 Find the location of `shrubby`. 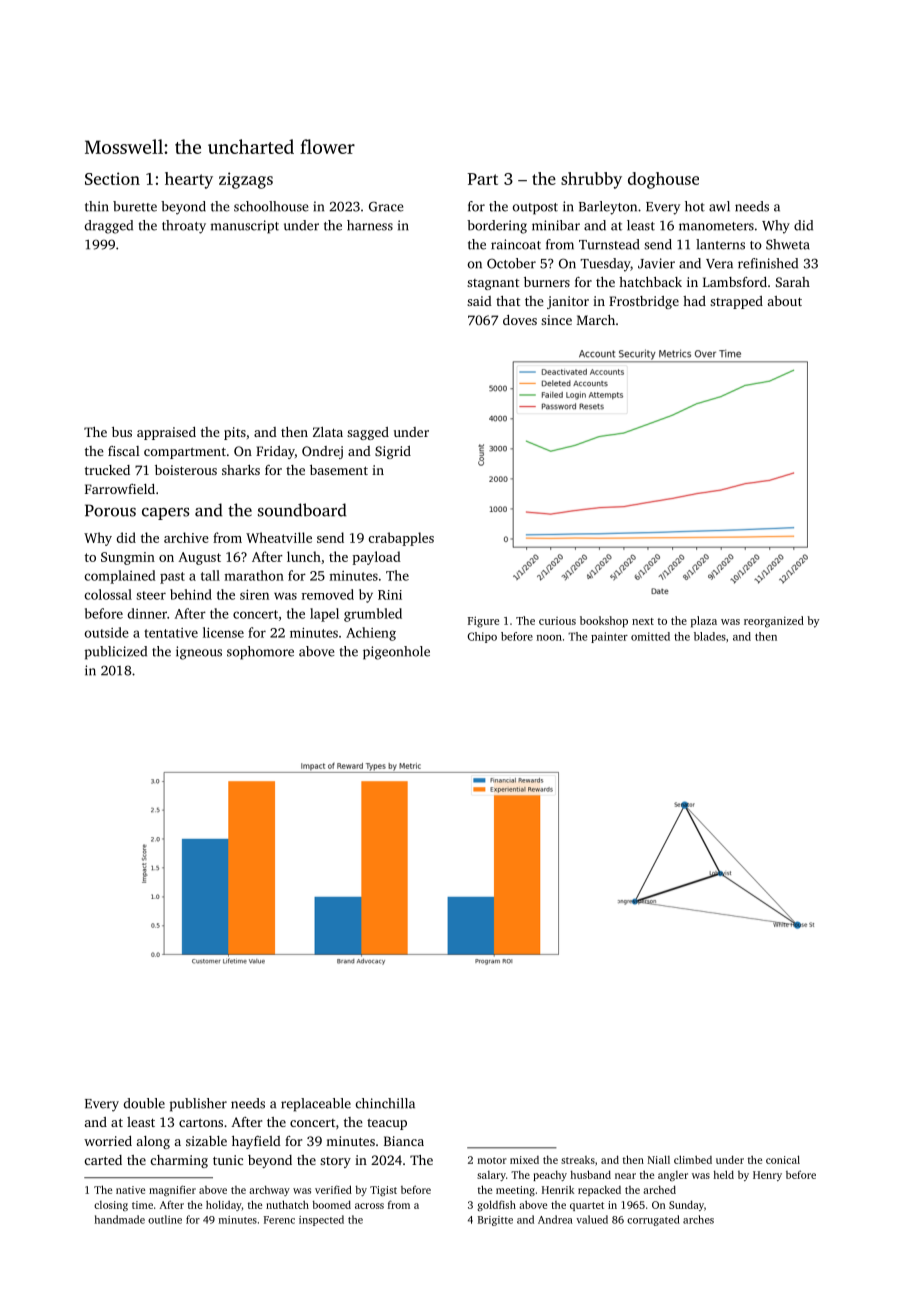

shrubby is located at coordinates (591, 180).
